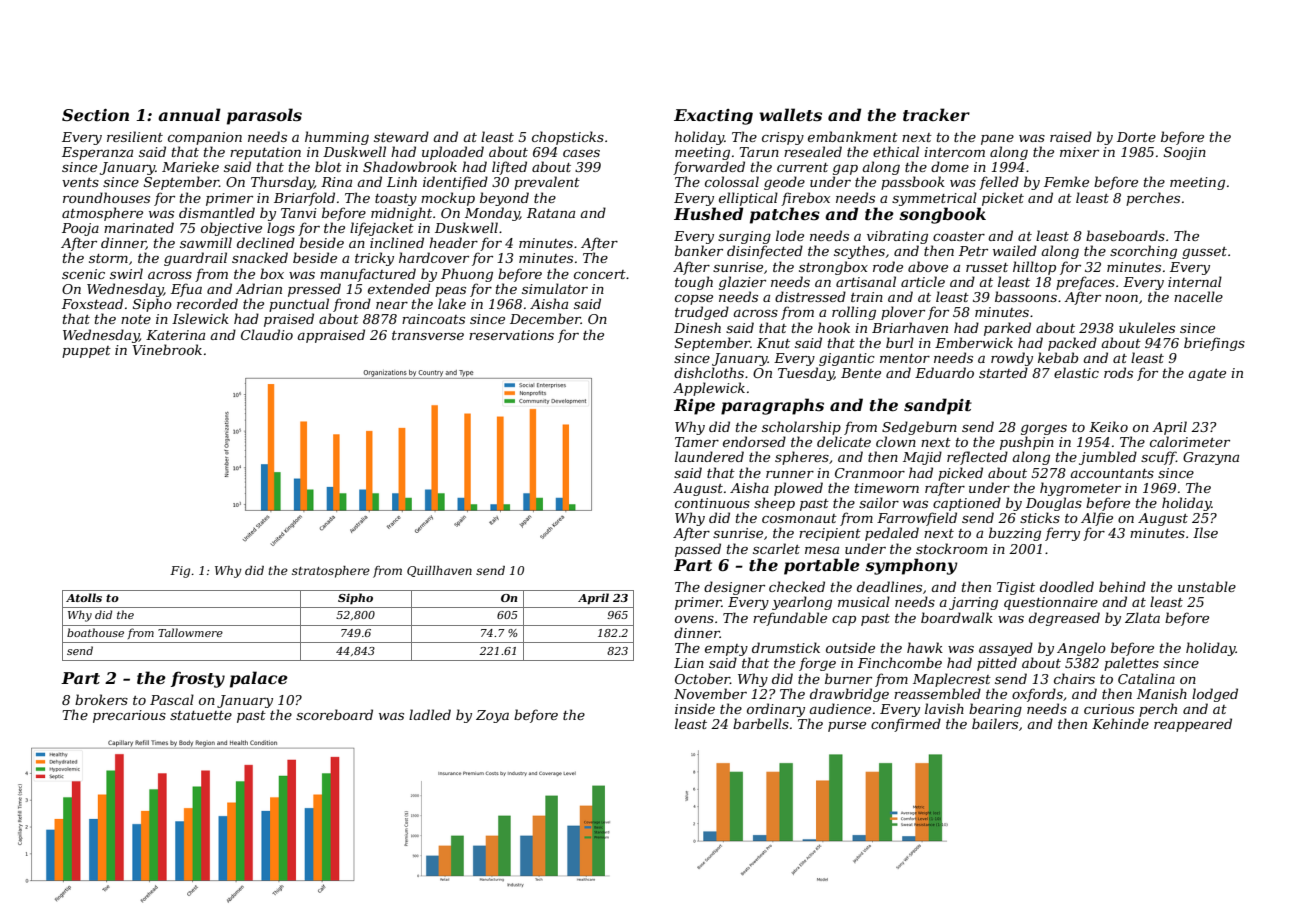 The image size is (1308, 924). Describe the element at coordinates (504, 199) in the screenshot. I see `beyond` at that location.
